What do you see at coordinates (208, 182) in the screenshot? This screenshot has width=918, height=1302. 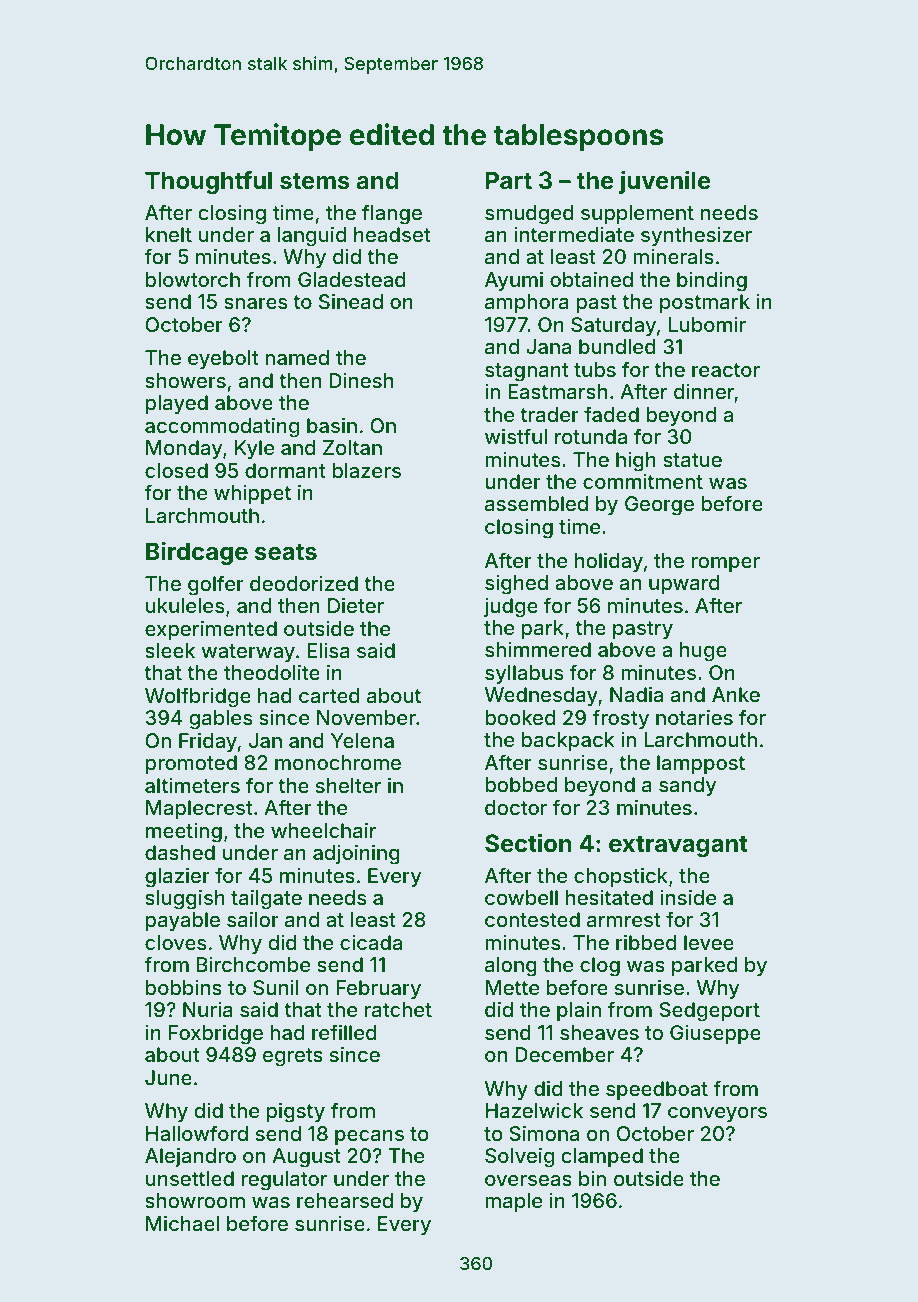 I see `Thoughtful` at bounding box center [208, 182].
